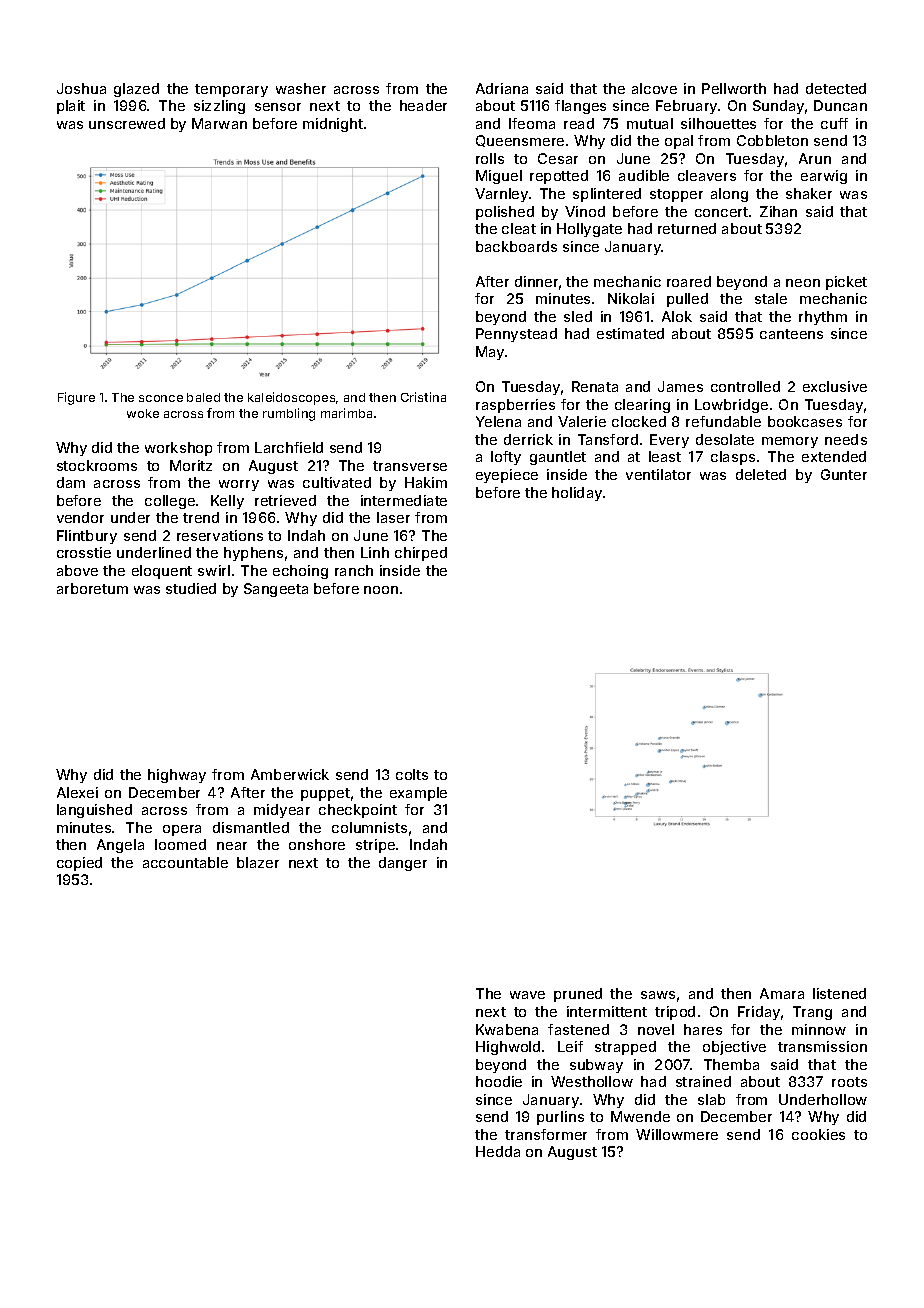 The width and height of the screenshot is (924, 1308). I want to click on transformer, so click(546, 1134).
